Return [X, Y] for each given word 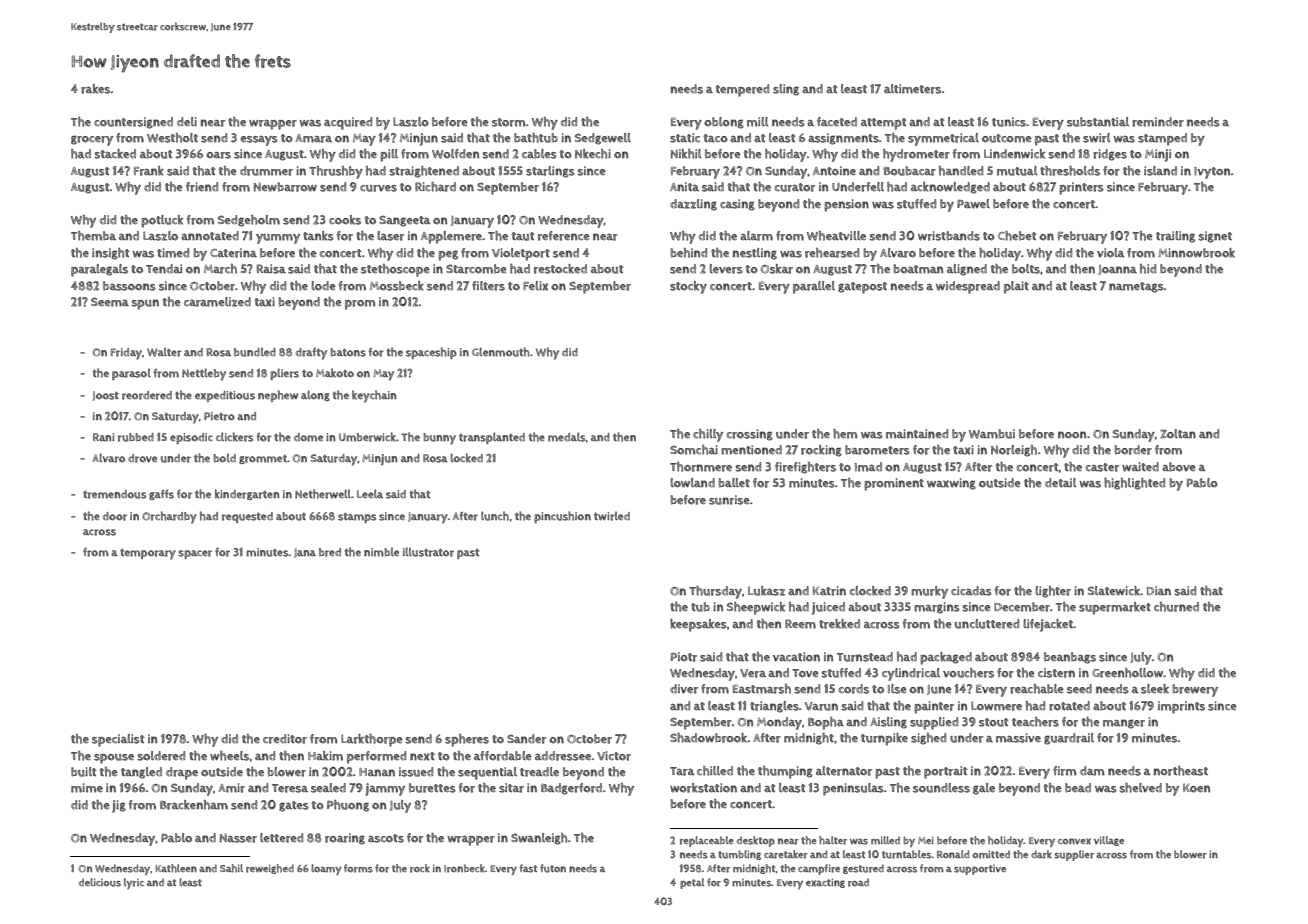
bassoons [129, 286]
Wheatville [836, 236]
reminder [1158, 122]
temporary [148, 554]
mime [87, 788]
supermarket [1115, 608]
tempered [742, 90]
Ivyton [1212, 173]
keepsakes [698, 625]
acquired [348, 123]
